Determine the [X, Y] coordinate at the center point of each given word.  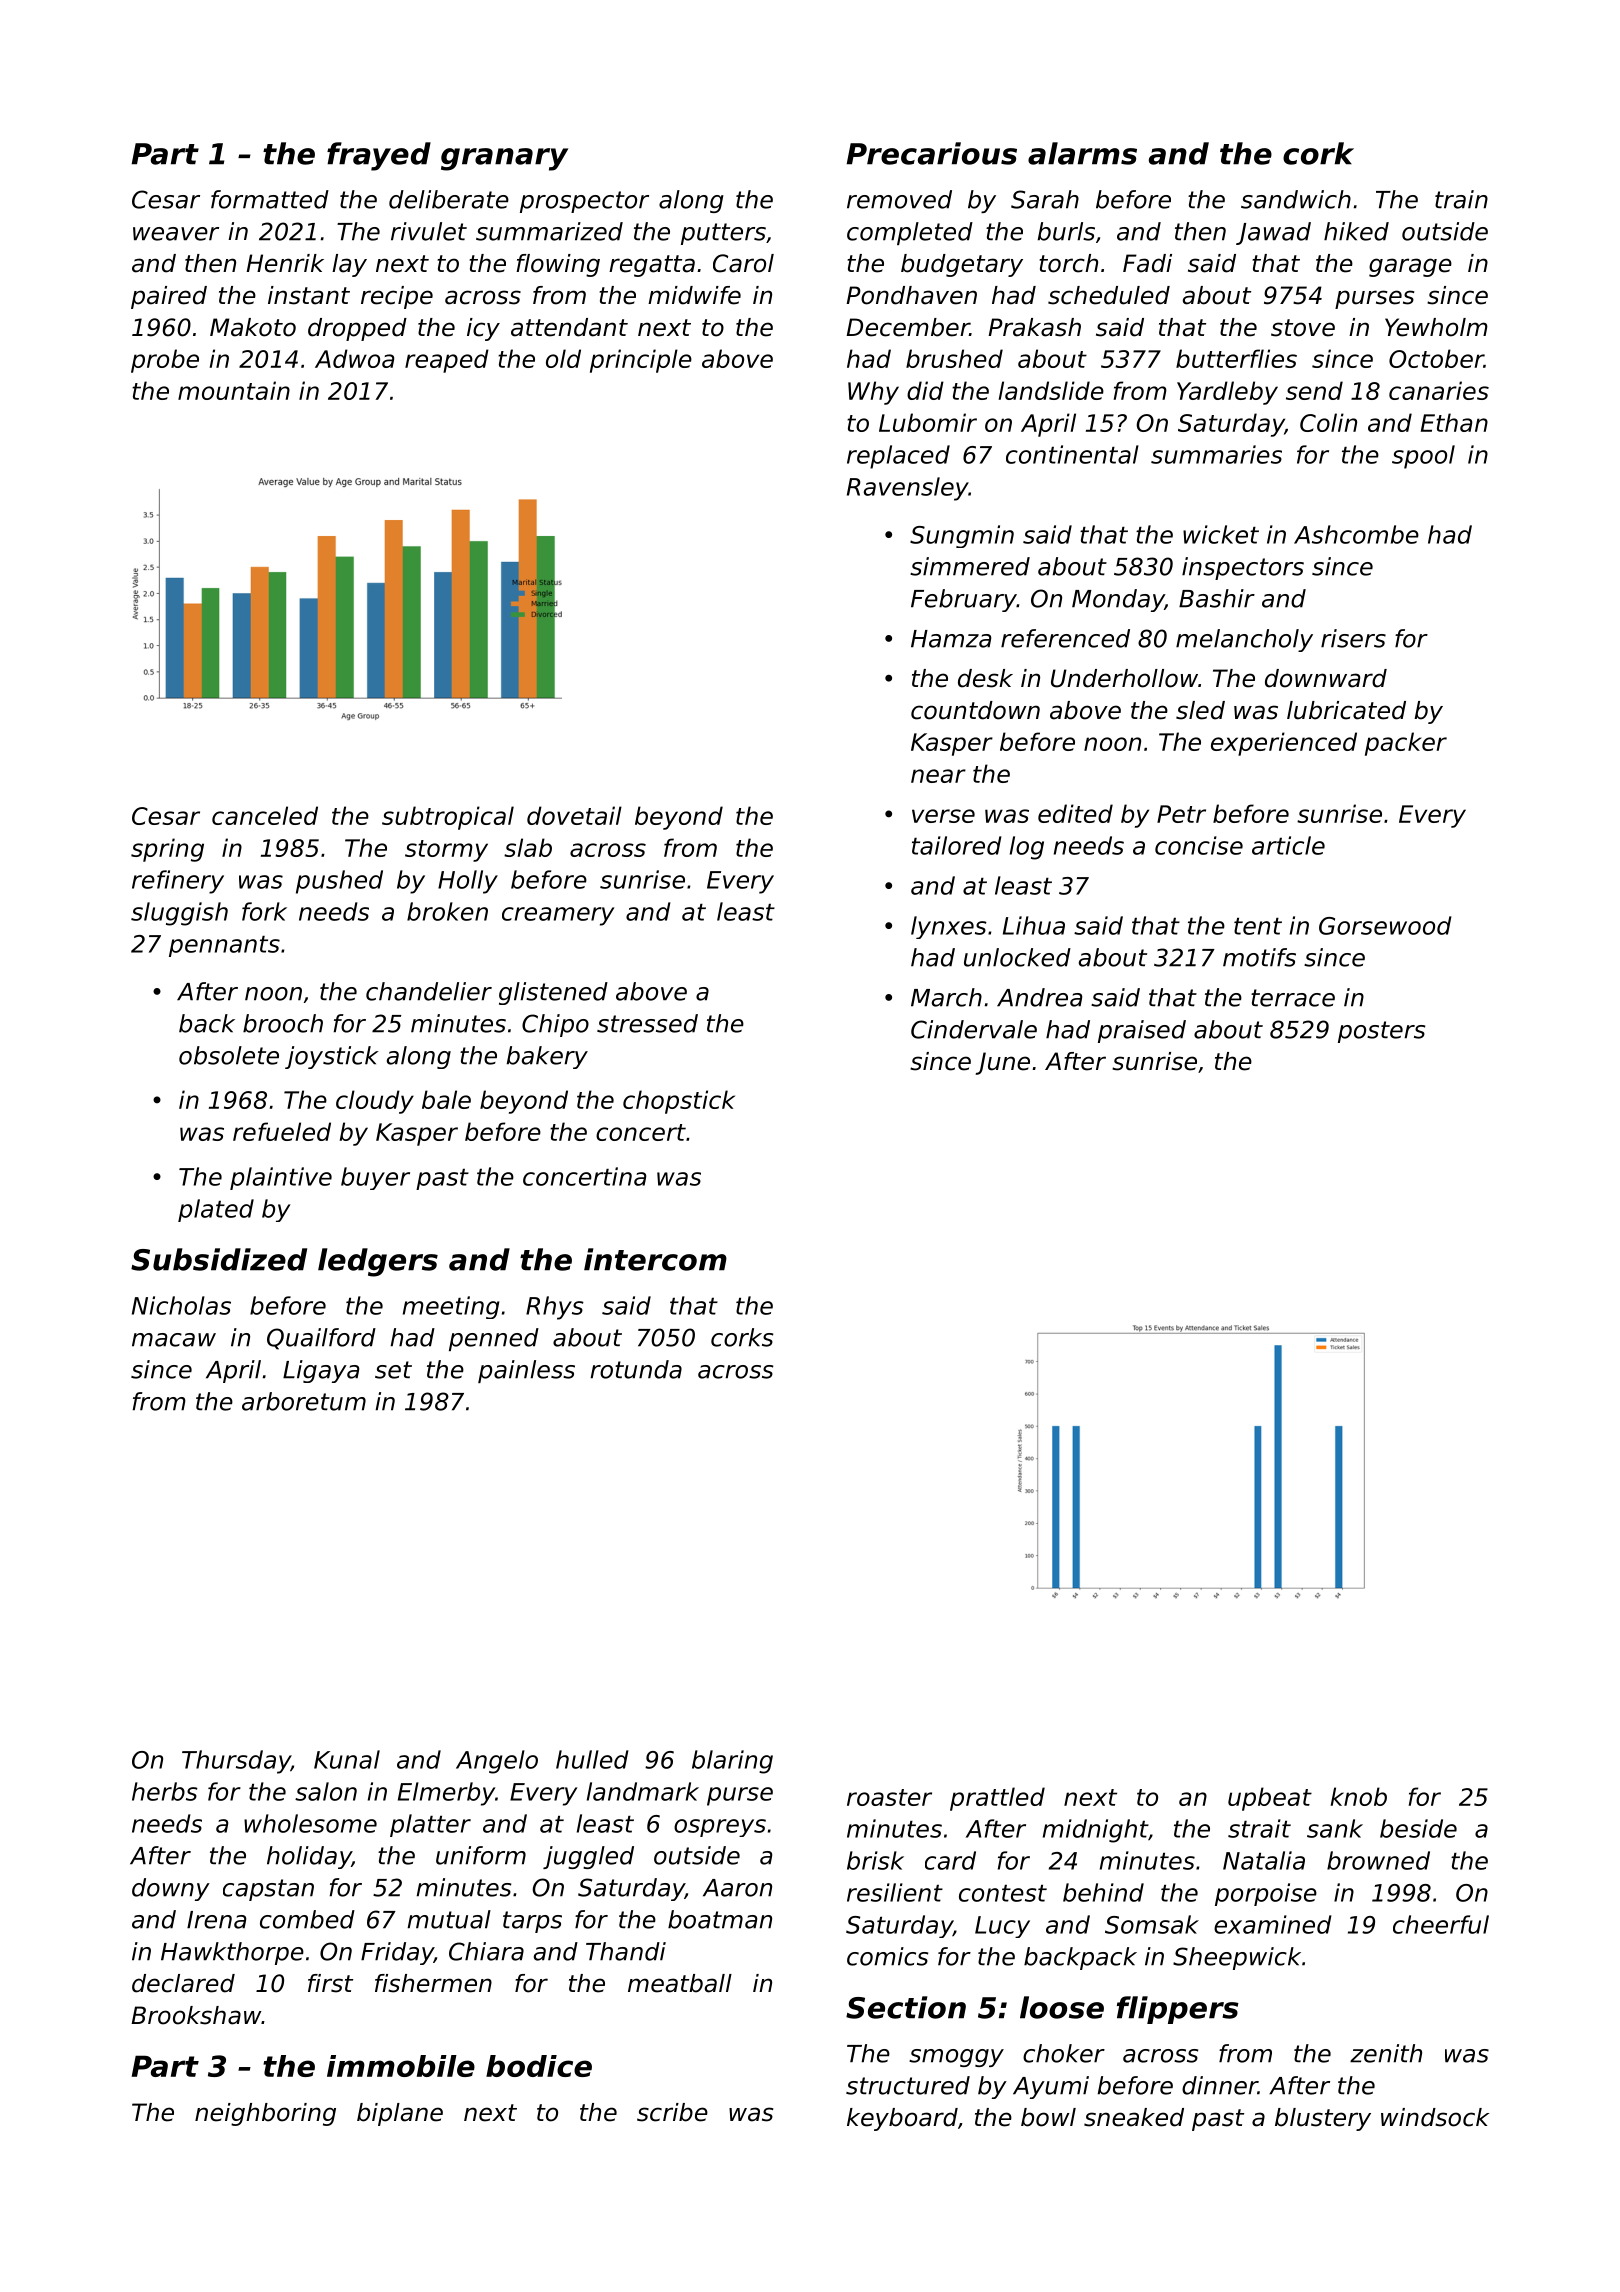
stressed [647, 1023]
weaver [176, 234]
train [1461, 199]
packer [1406, 744]
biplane [400, 2114]
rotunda [636, 1369]
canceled [265, 815]
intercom [655, 1259]
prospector [584, 202]
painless [526, 1371]
